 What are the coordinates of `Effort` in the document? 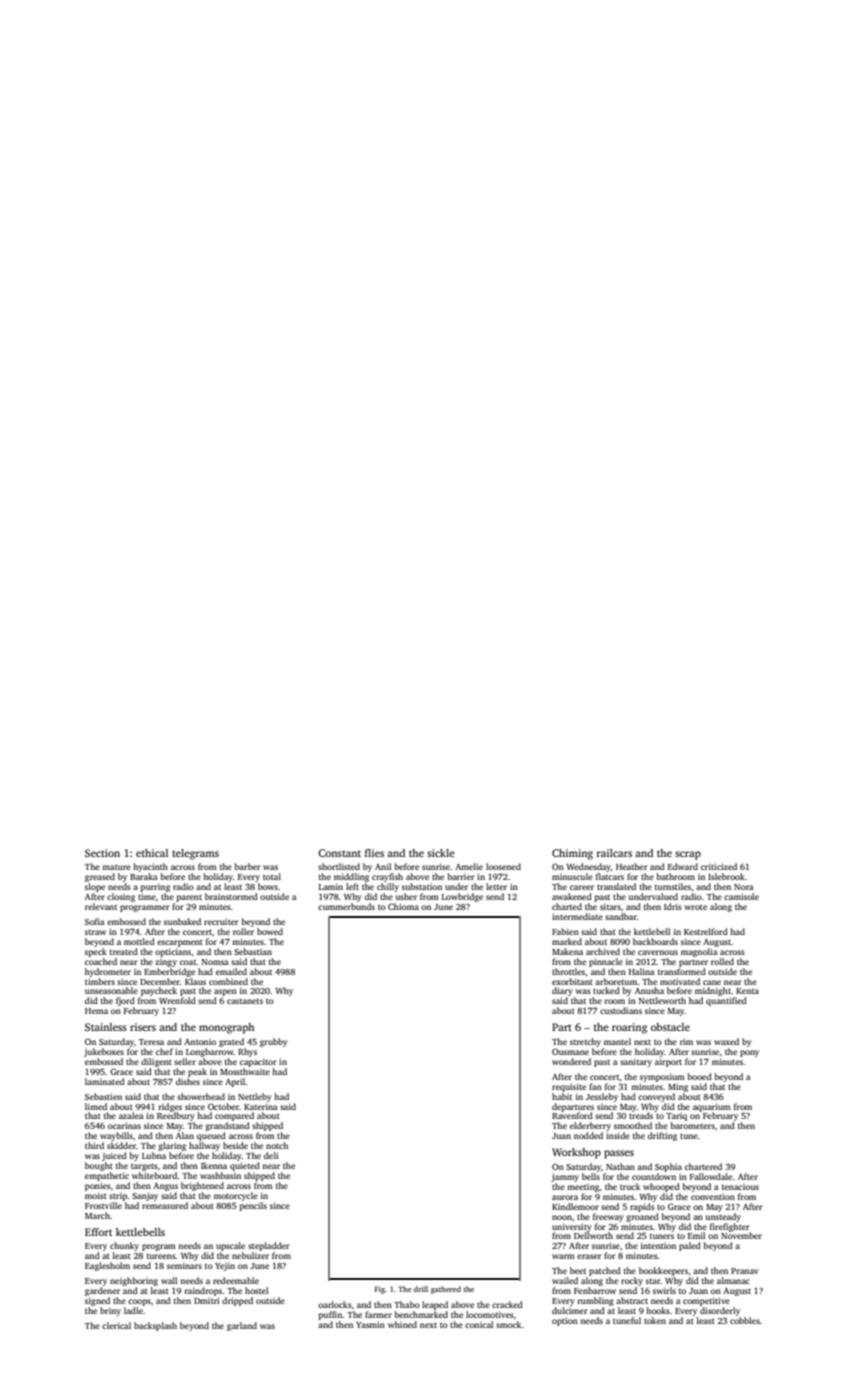 It's located at (98, 1232).
